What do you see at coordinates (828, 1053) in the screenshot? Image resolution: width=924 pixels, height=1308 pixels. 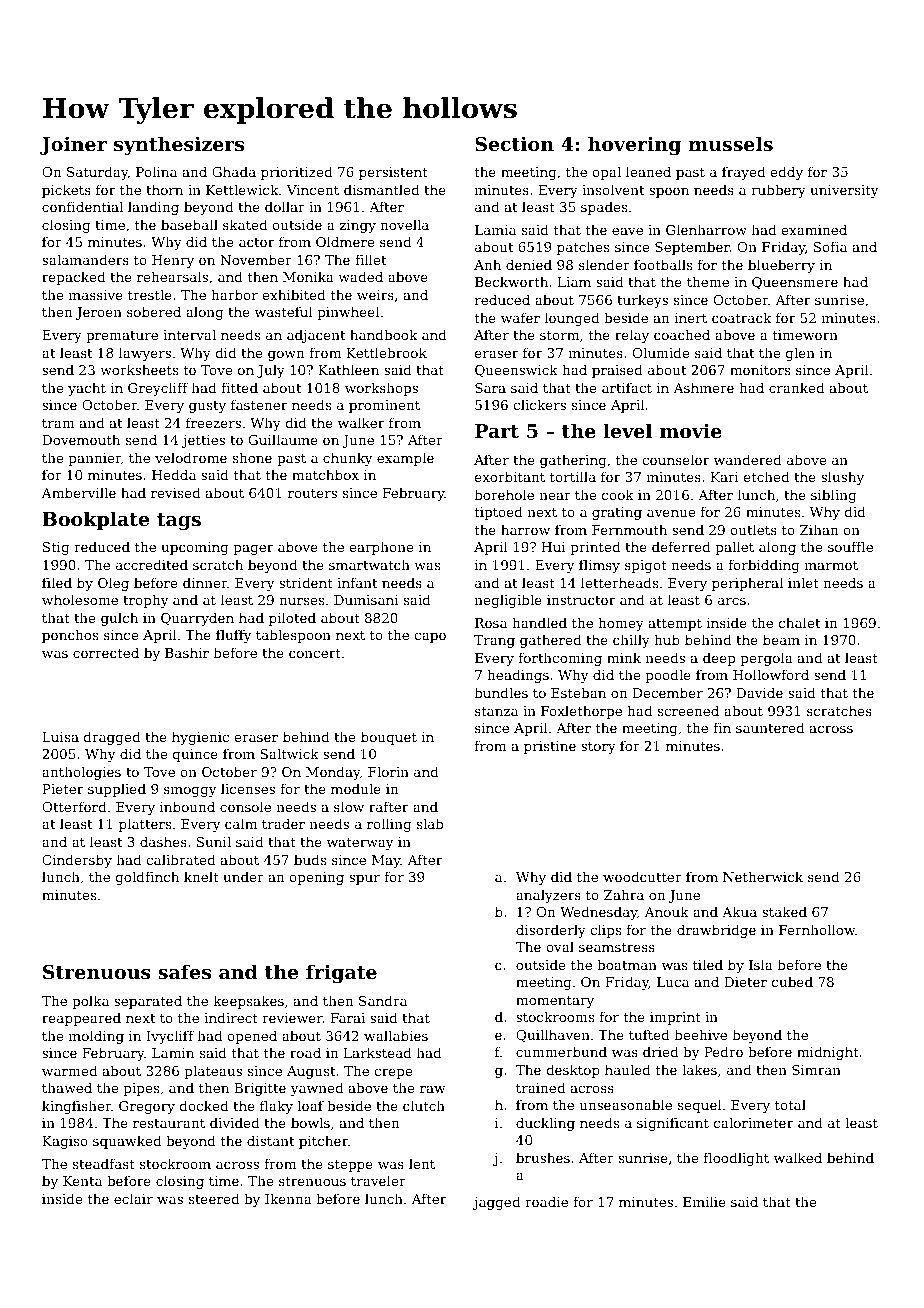 I see `midnight` at bounding box center [828, 1053].
